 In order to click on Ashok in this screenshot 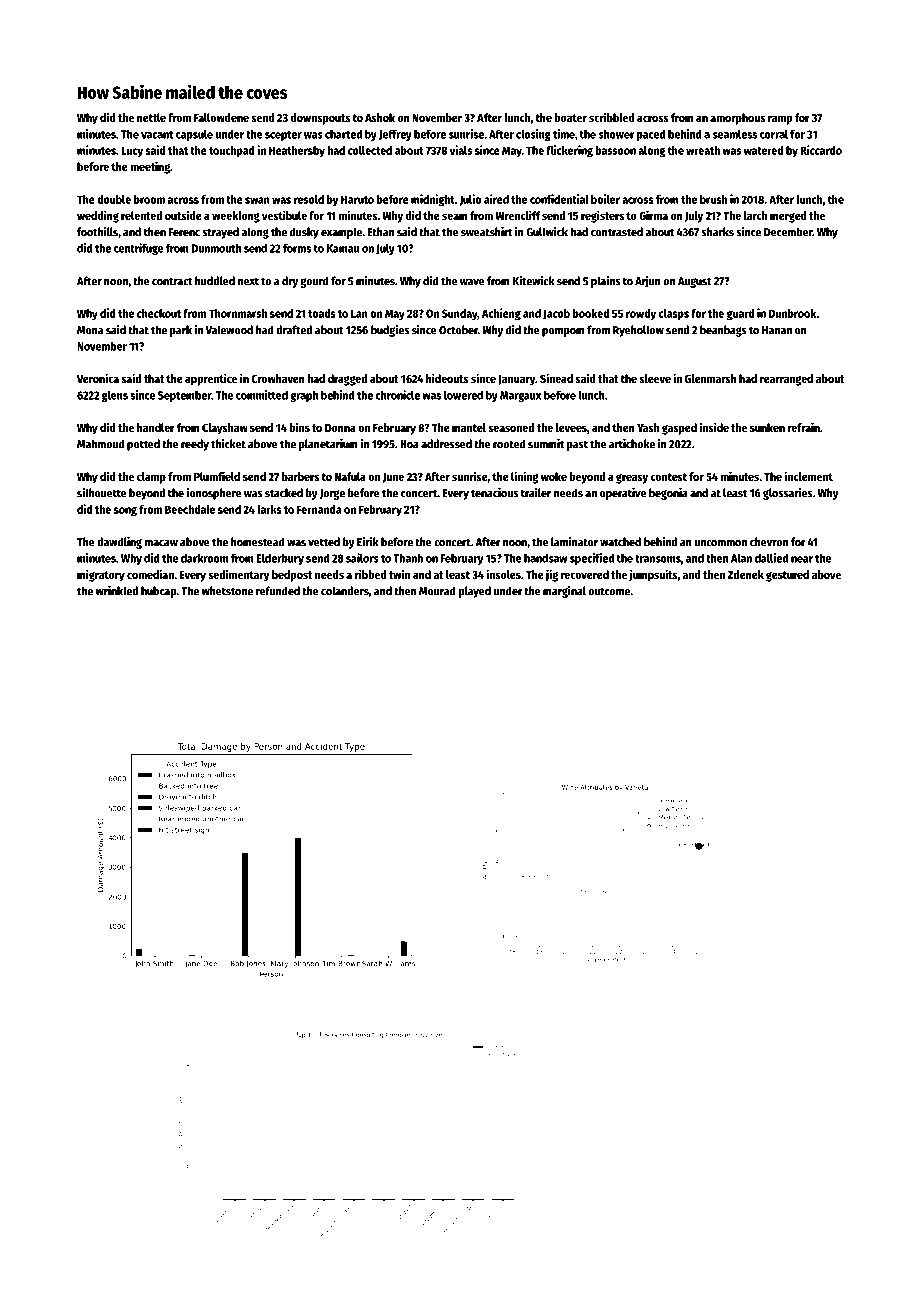, I will do `click(380, 117)`.
